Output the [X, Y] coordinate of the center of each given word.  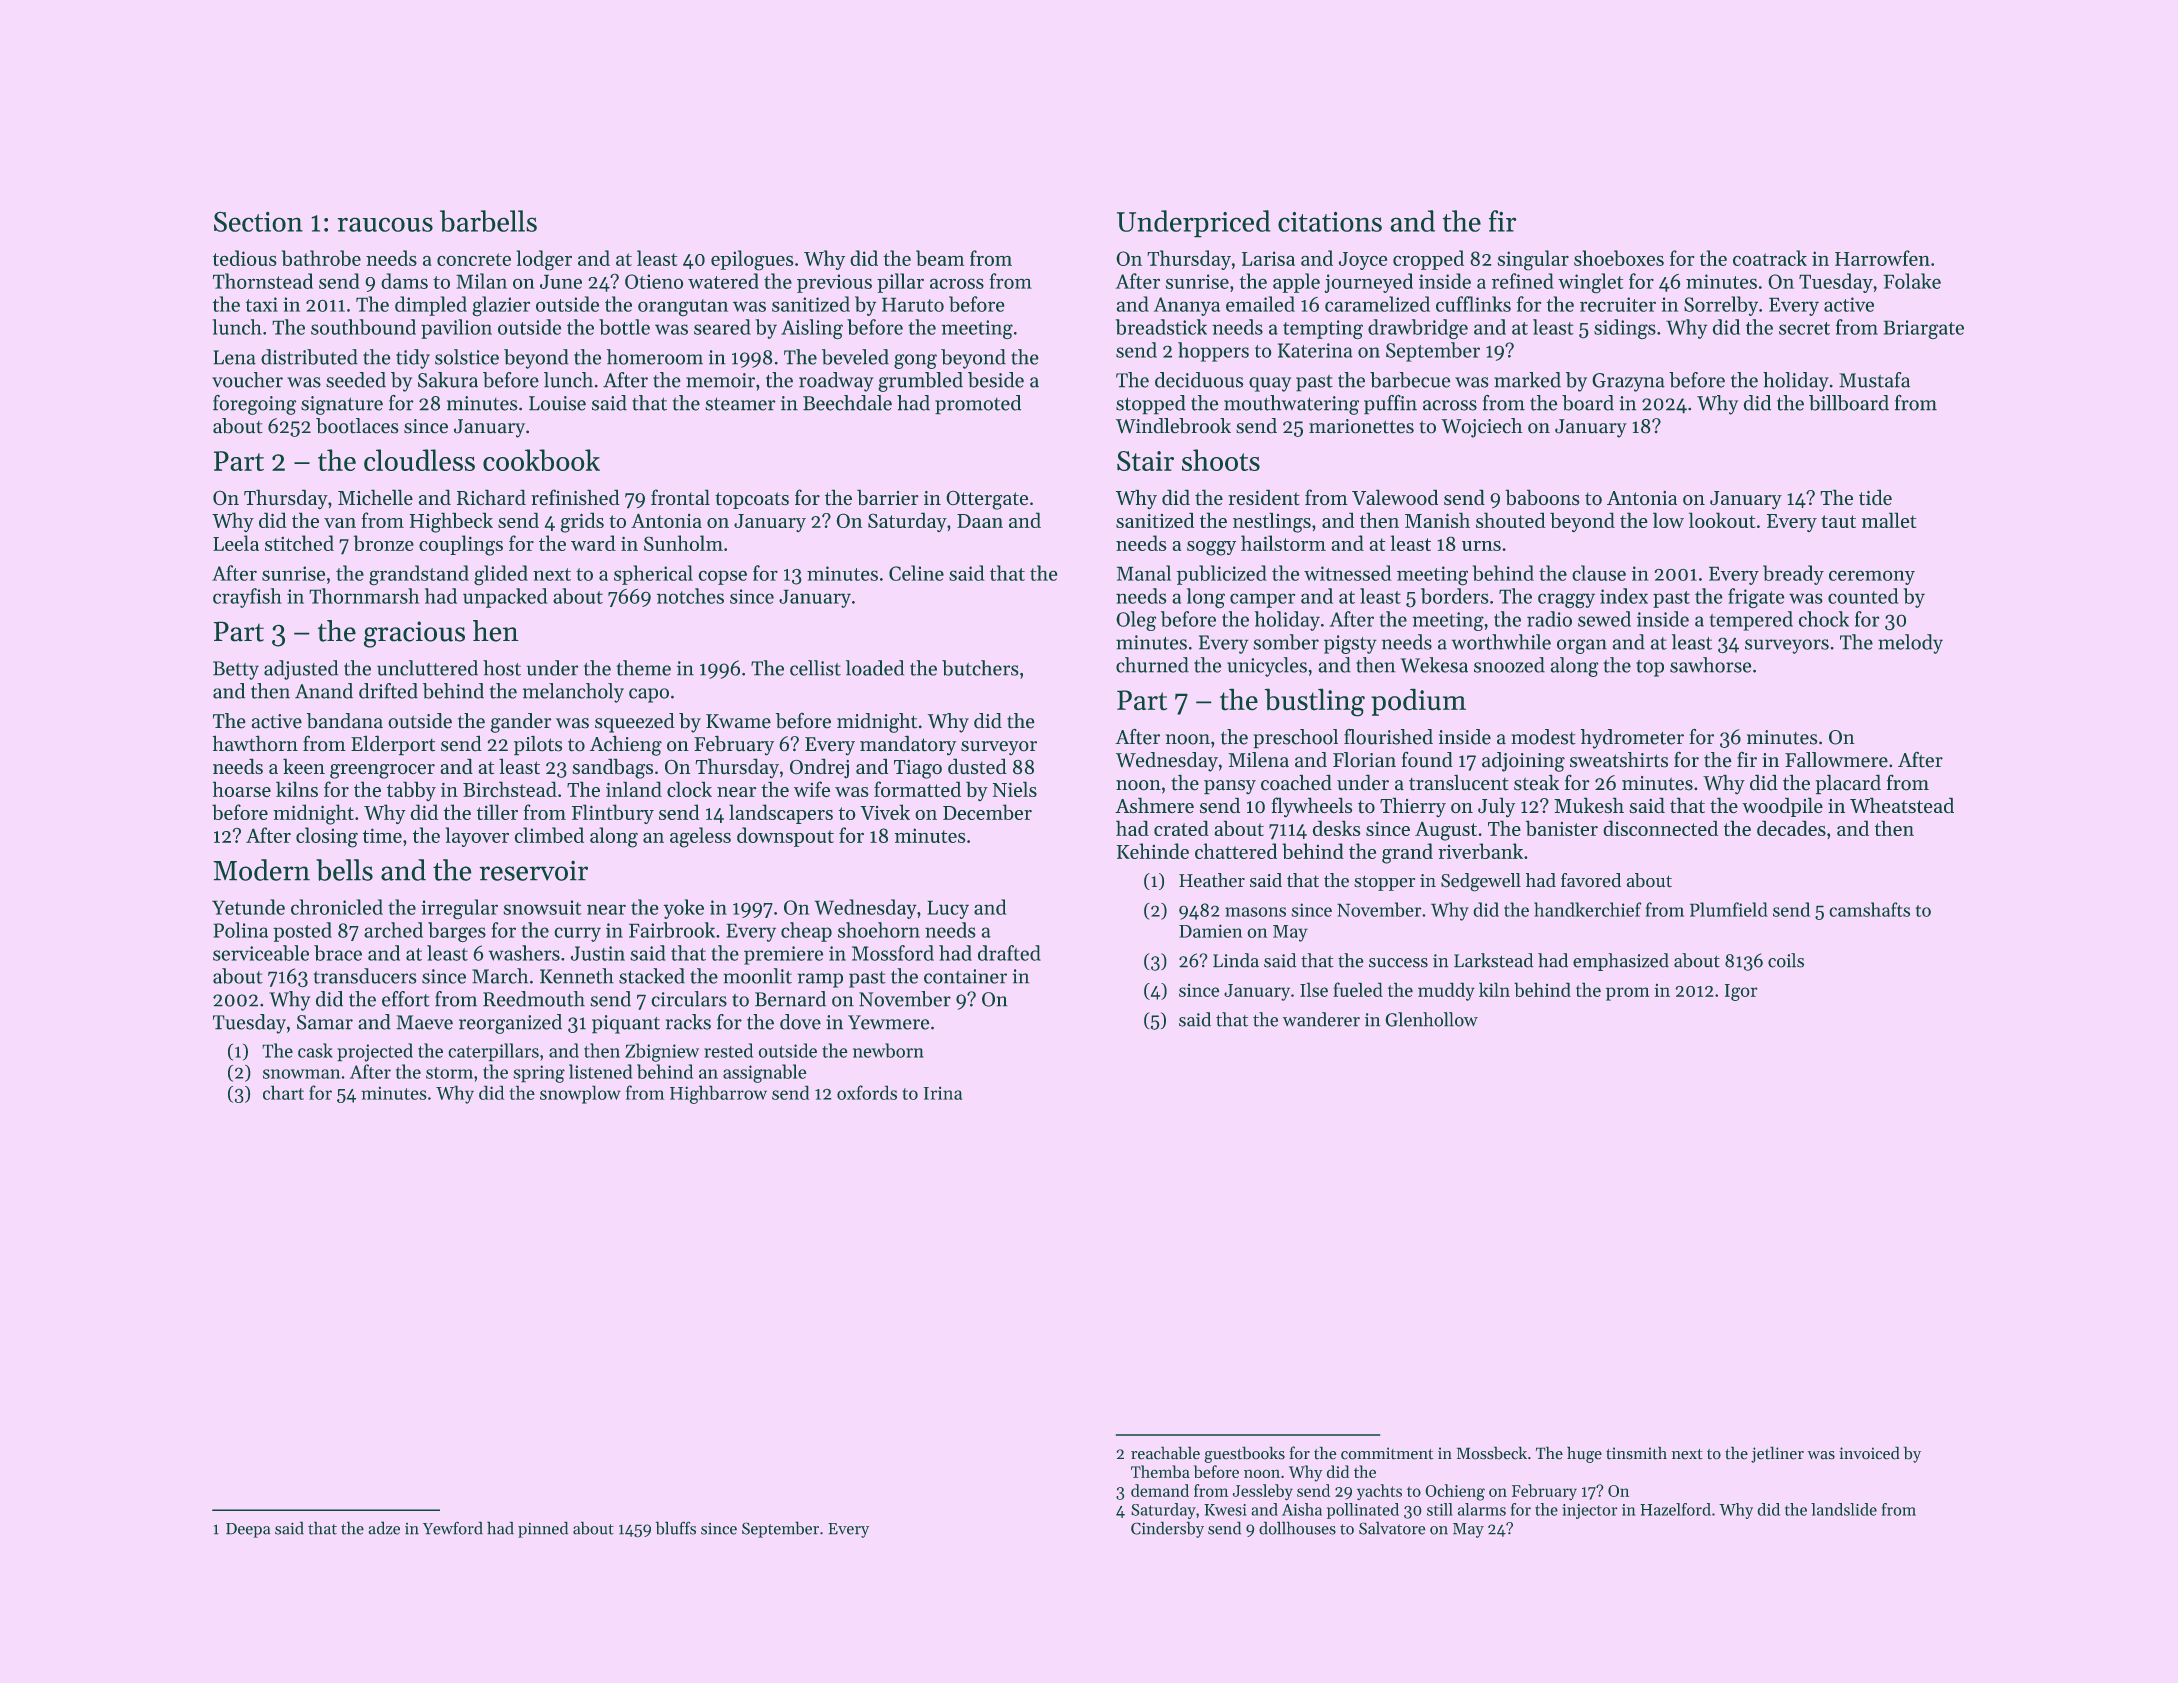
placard [1848, 784]
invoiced [1869, 1453]
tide [1875, 497]
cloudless [419, 460]
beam [940, 258]
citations [1330, 222]
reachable [1165, 1453]
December [987, 812]
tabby [411, 791]
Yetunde [248, 907]
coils [1786, 960]
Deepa [248, 1530]
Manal [1144, 573]
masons [1255, 912]
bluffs [676, 1528]
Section [258, 222]
